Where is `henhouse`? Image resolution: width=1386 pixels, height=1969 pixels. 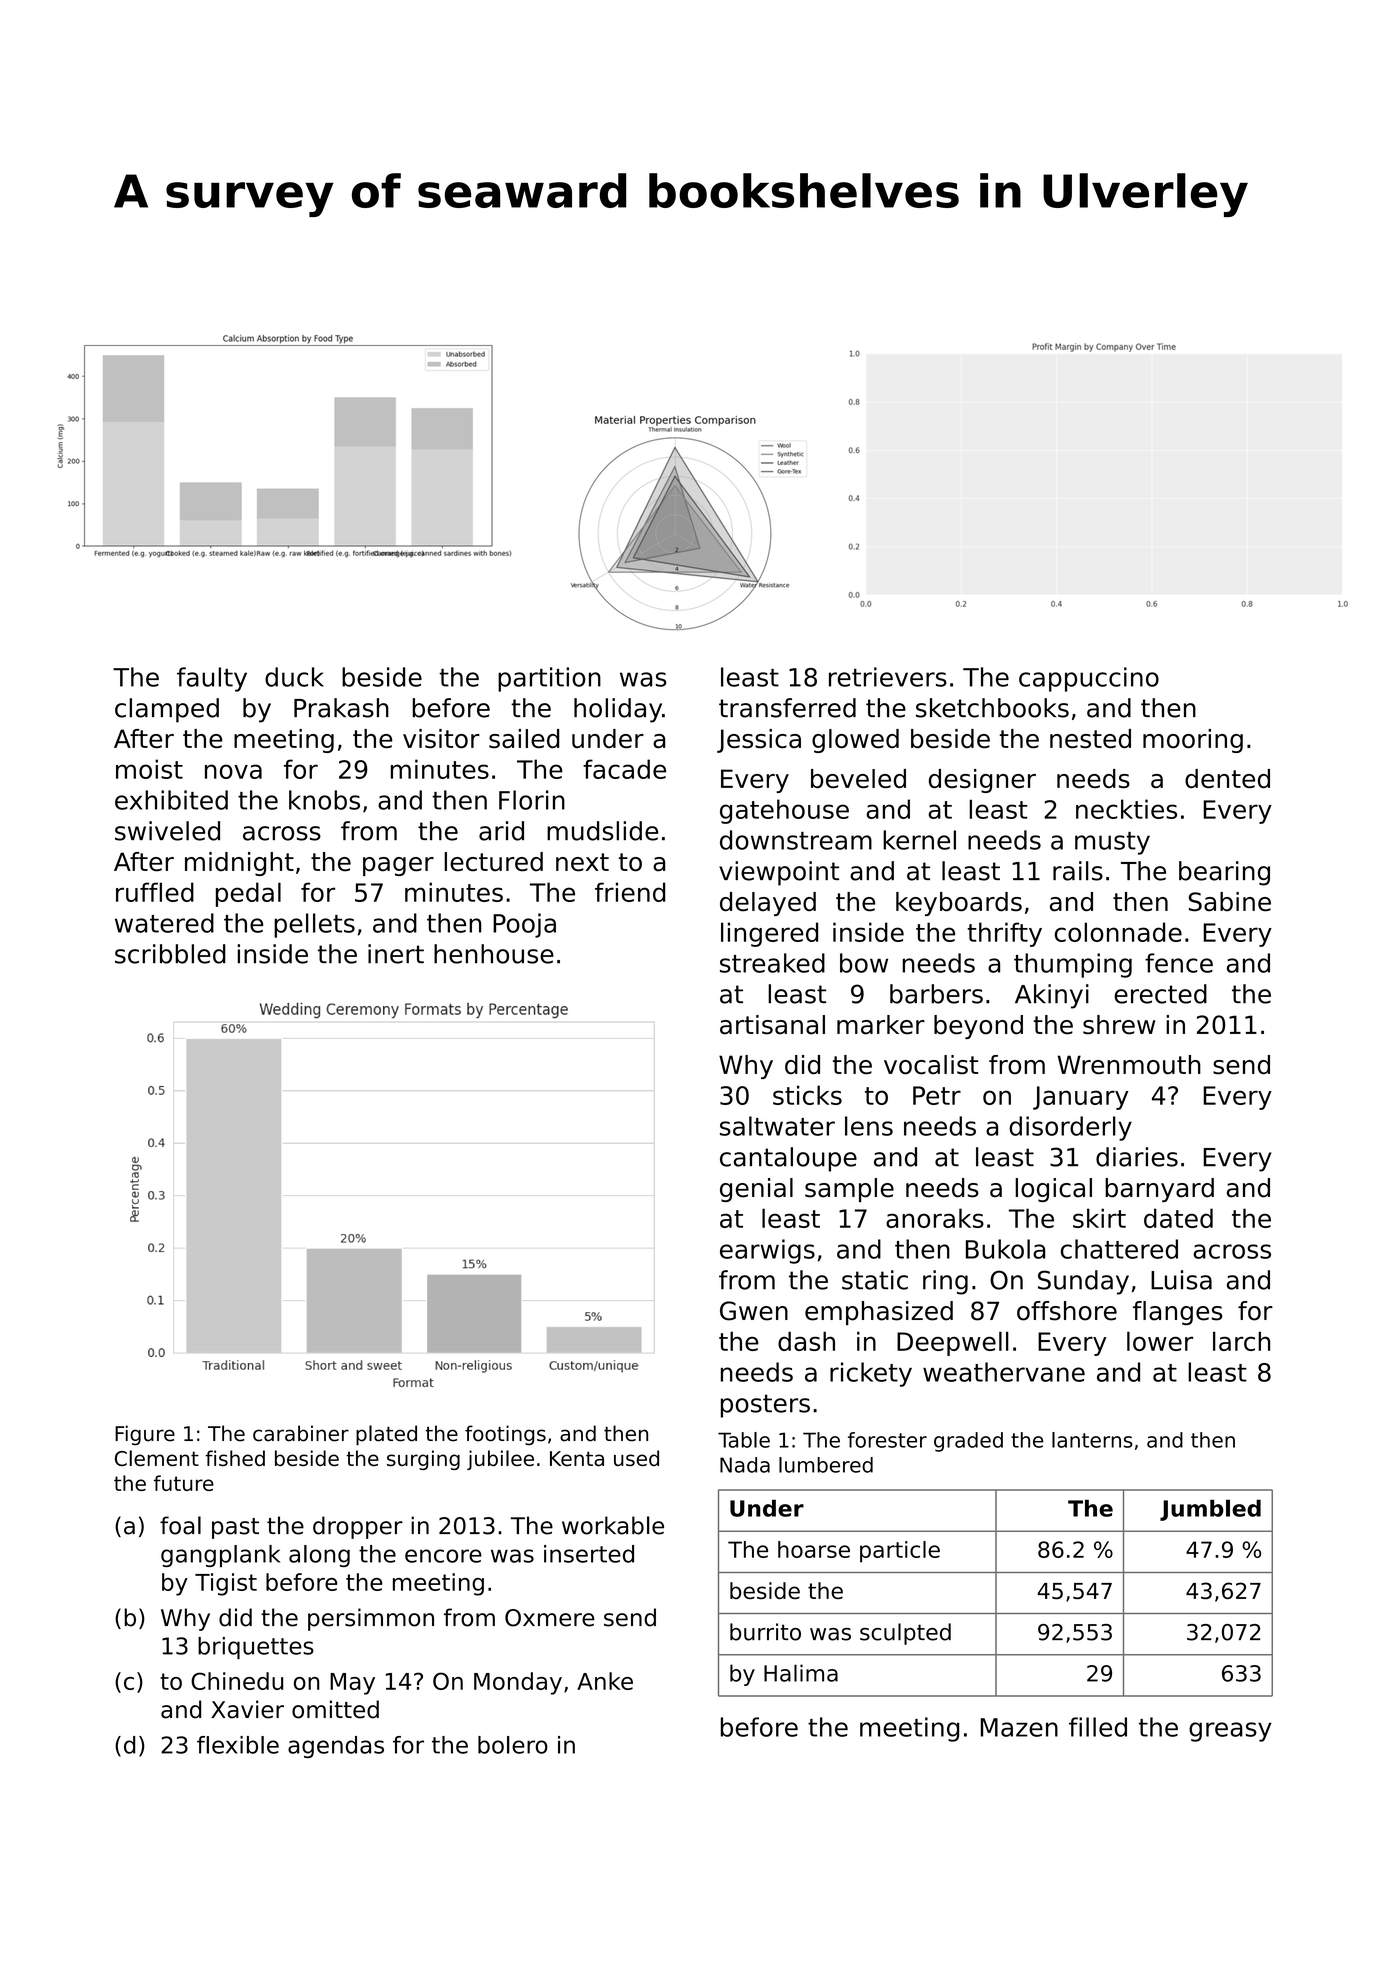
henhouse is located at coordinates (494, 954).
